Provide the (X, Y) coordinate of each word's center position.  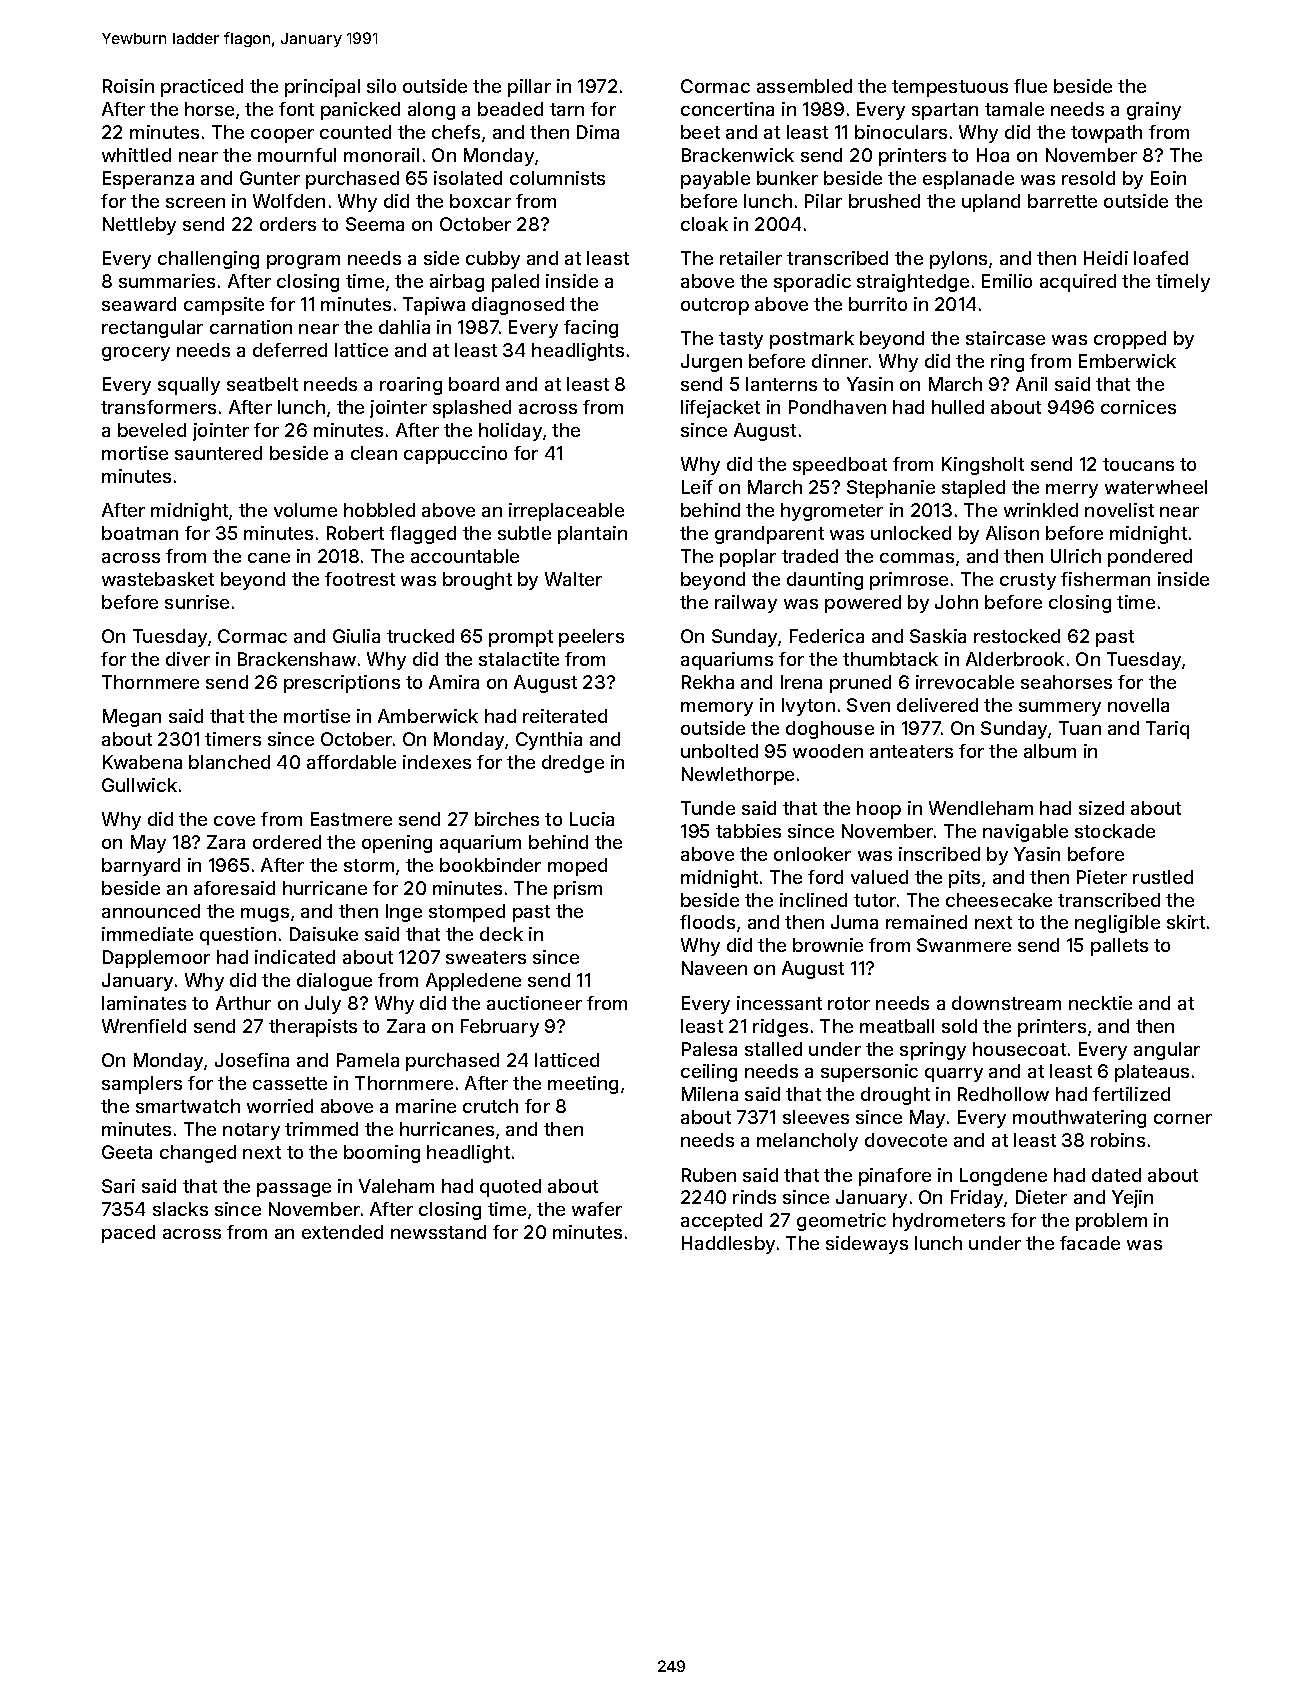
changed (198, 1154)
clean (374, 453)
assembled (804, 86)
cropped (1130, 340)
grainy (1154, 111)
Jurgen (711, 363)
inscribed (939, 854)
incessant (779, 1003)
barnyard (141, 867)
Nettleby (139, 226)
